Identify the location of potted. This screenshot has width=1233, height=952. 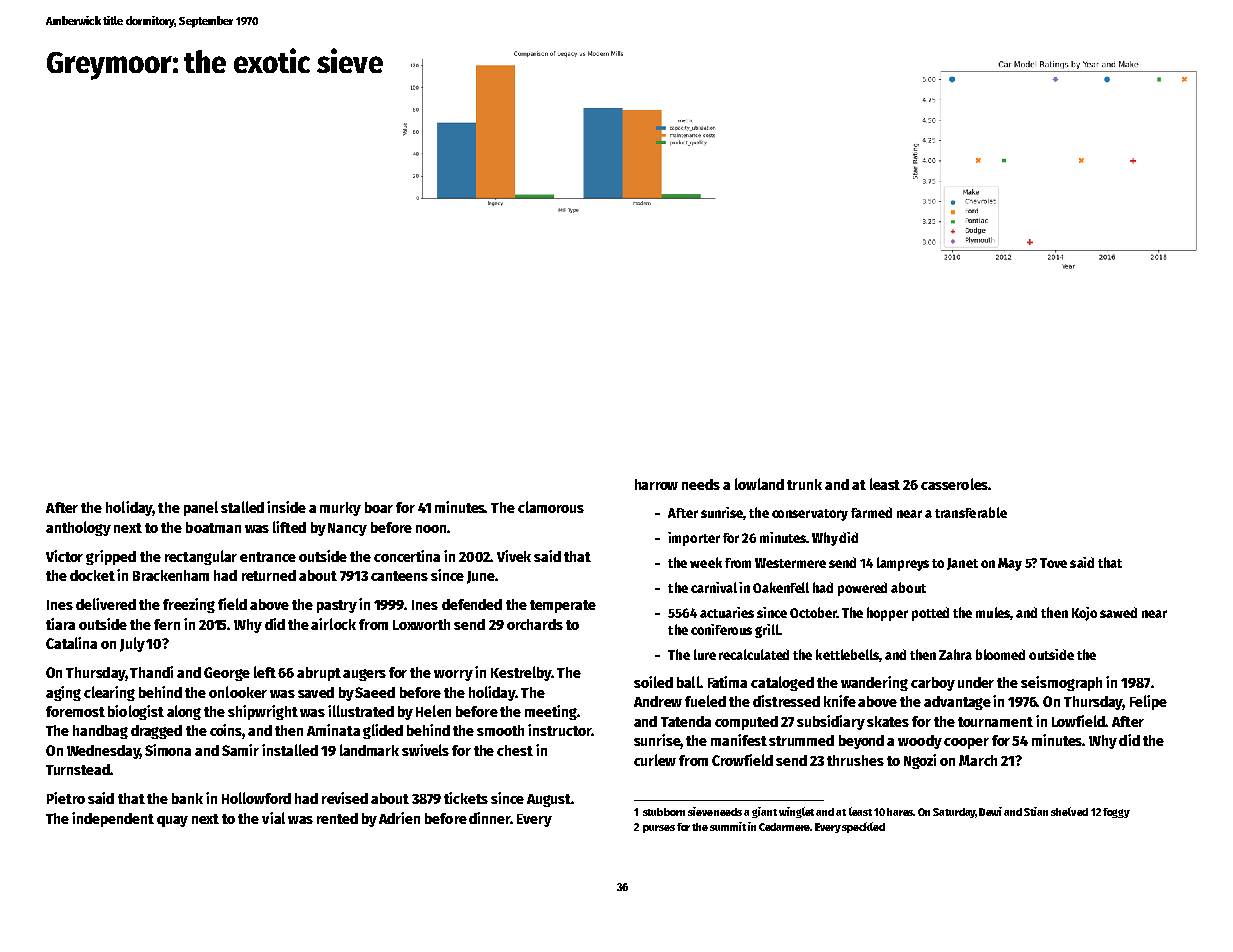
(930, 614).
